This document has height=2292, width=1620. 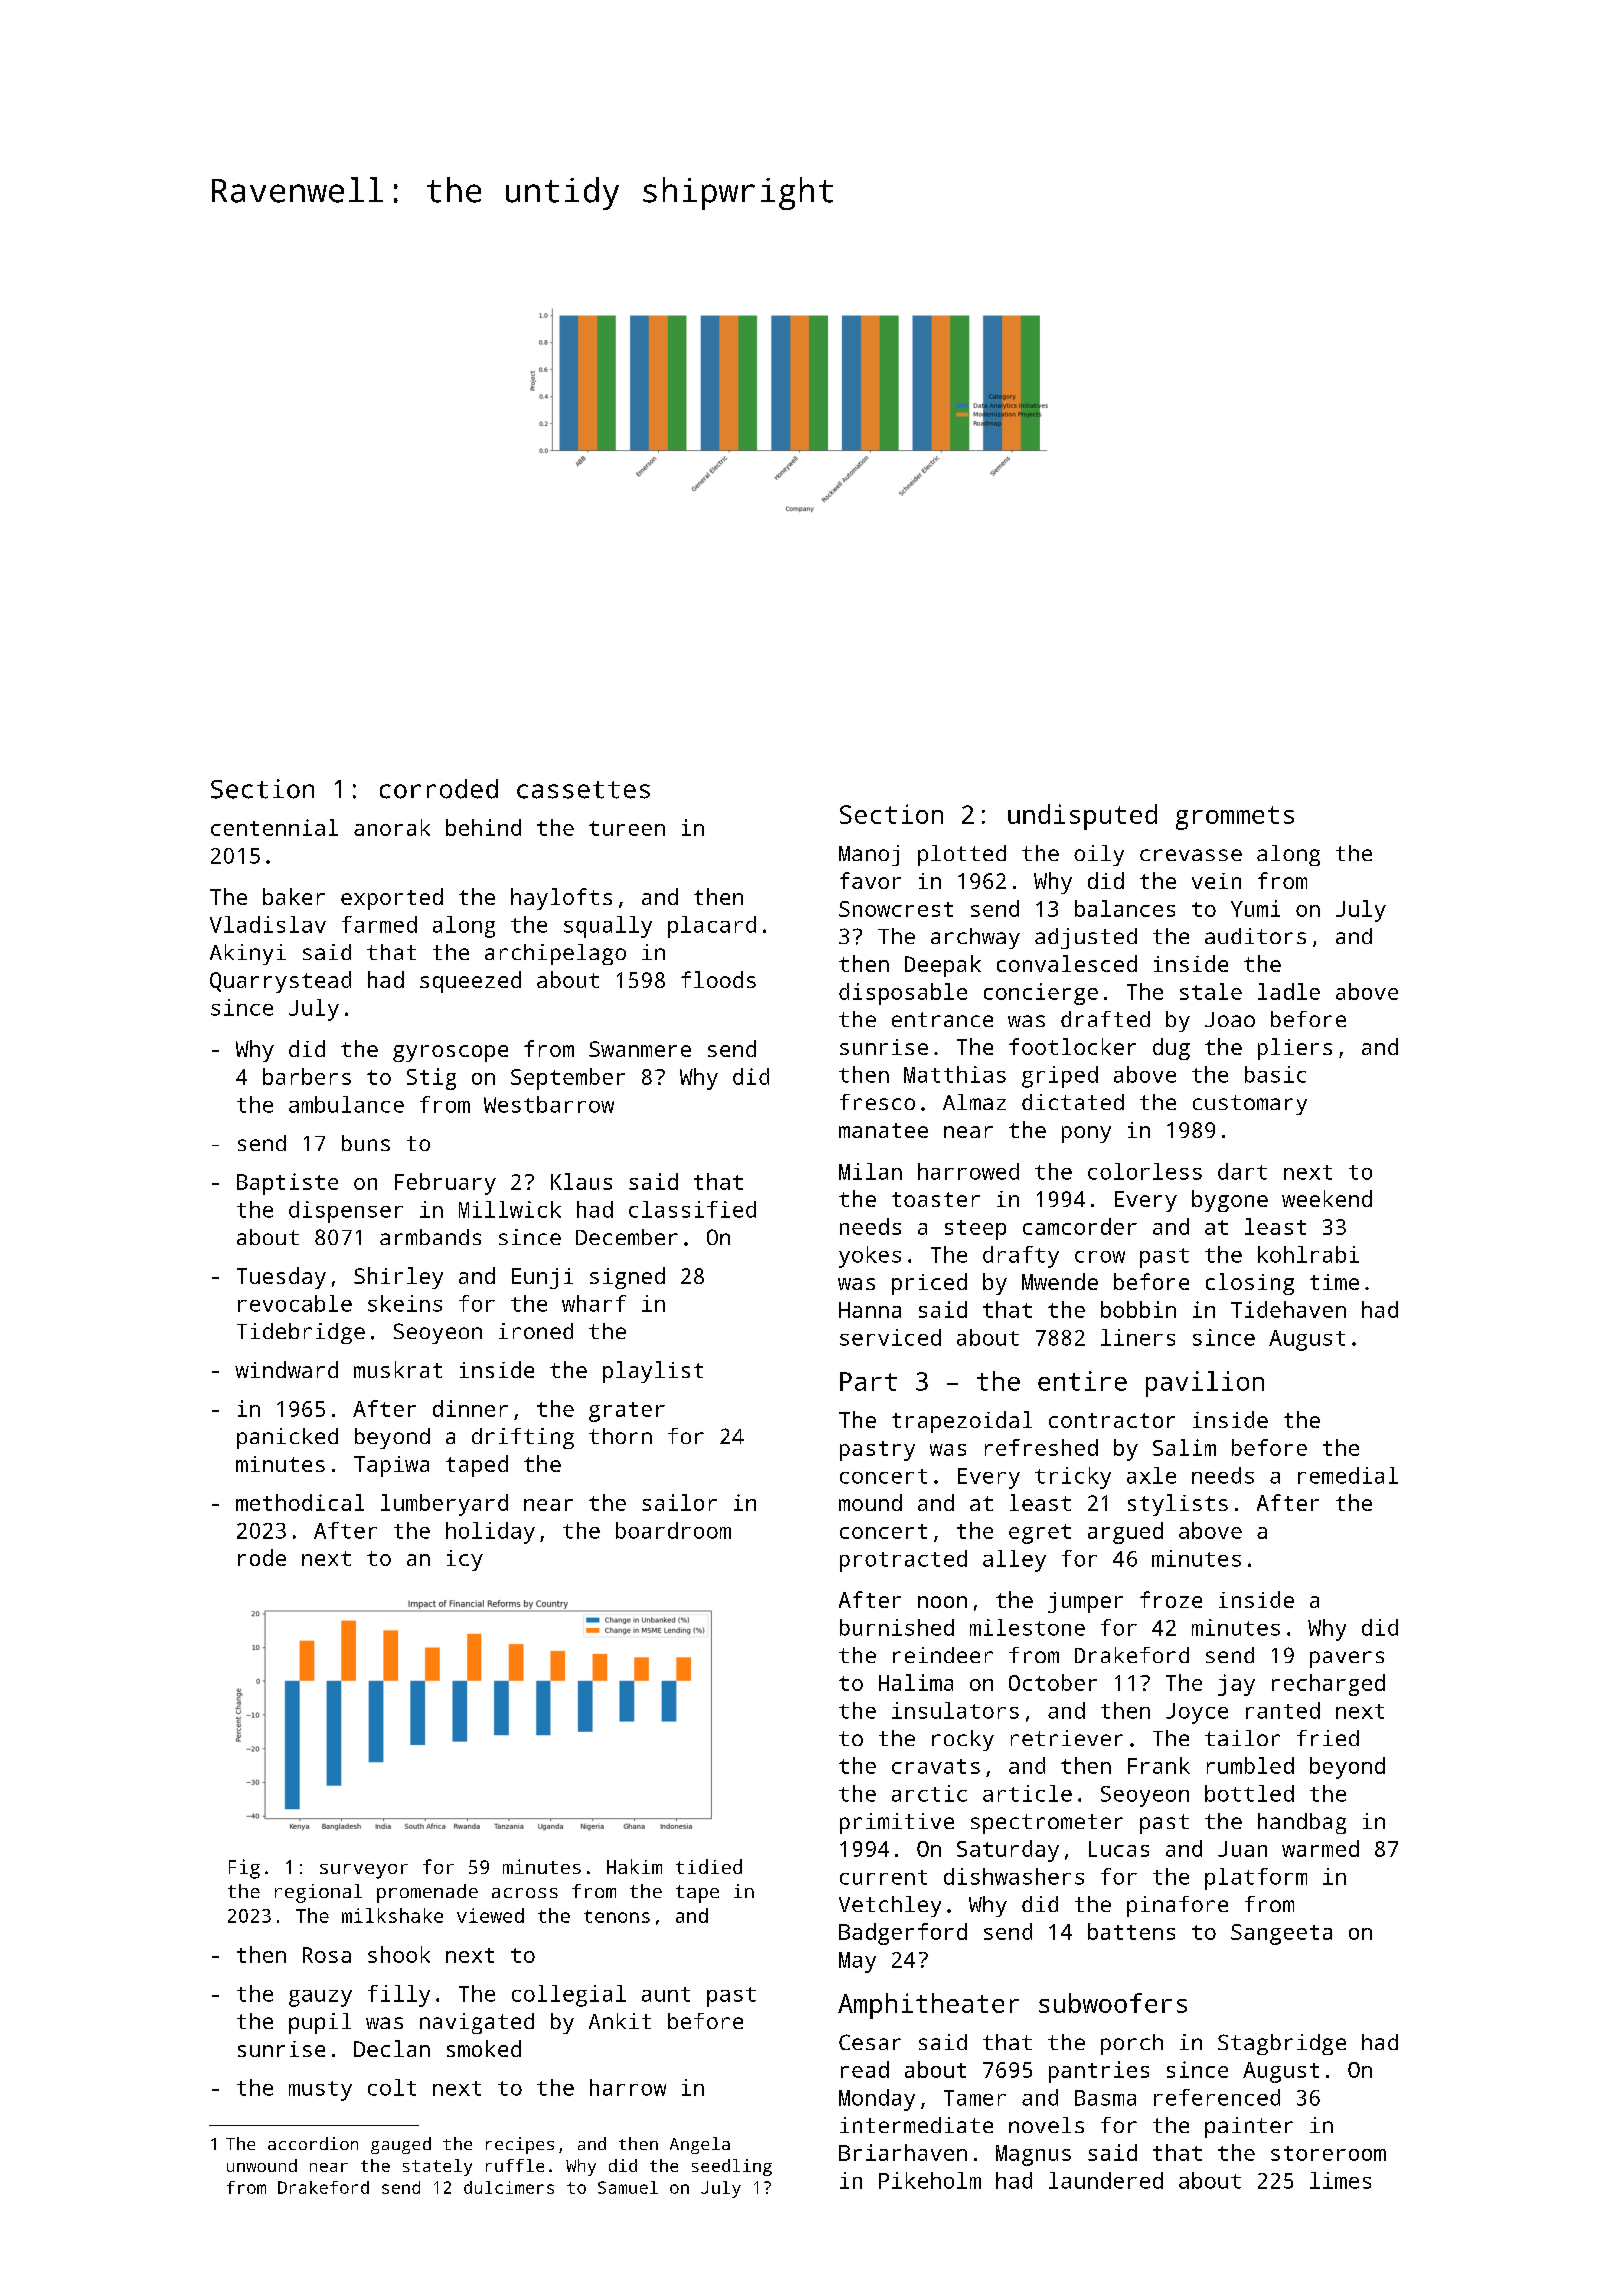 I want to click on Sangeeta, so click(x=1281, y=1934).
